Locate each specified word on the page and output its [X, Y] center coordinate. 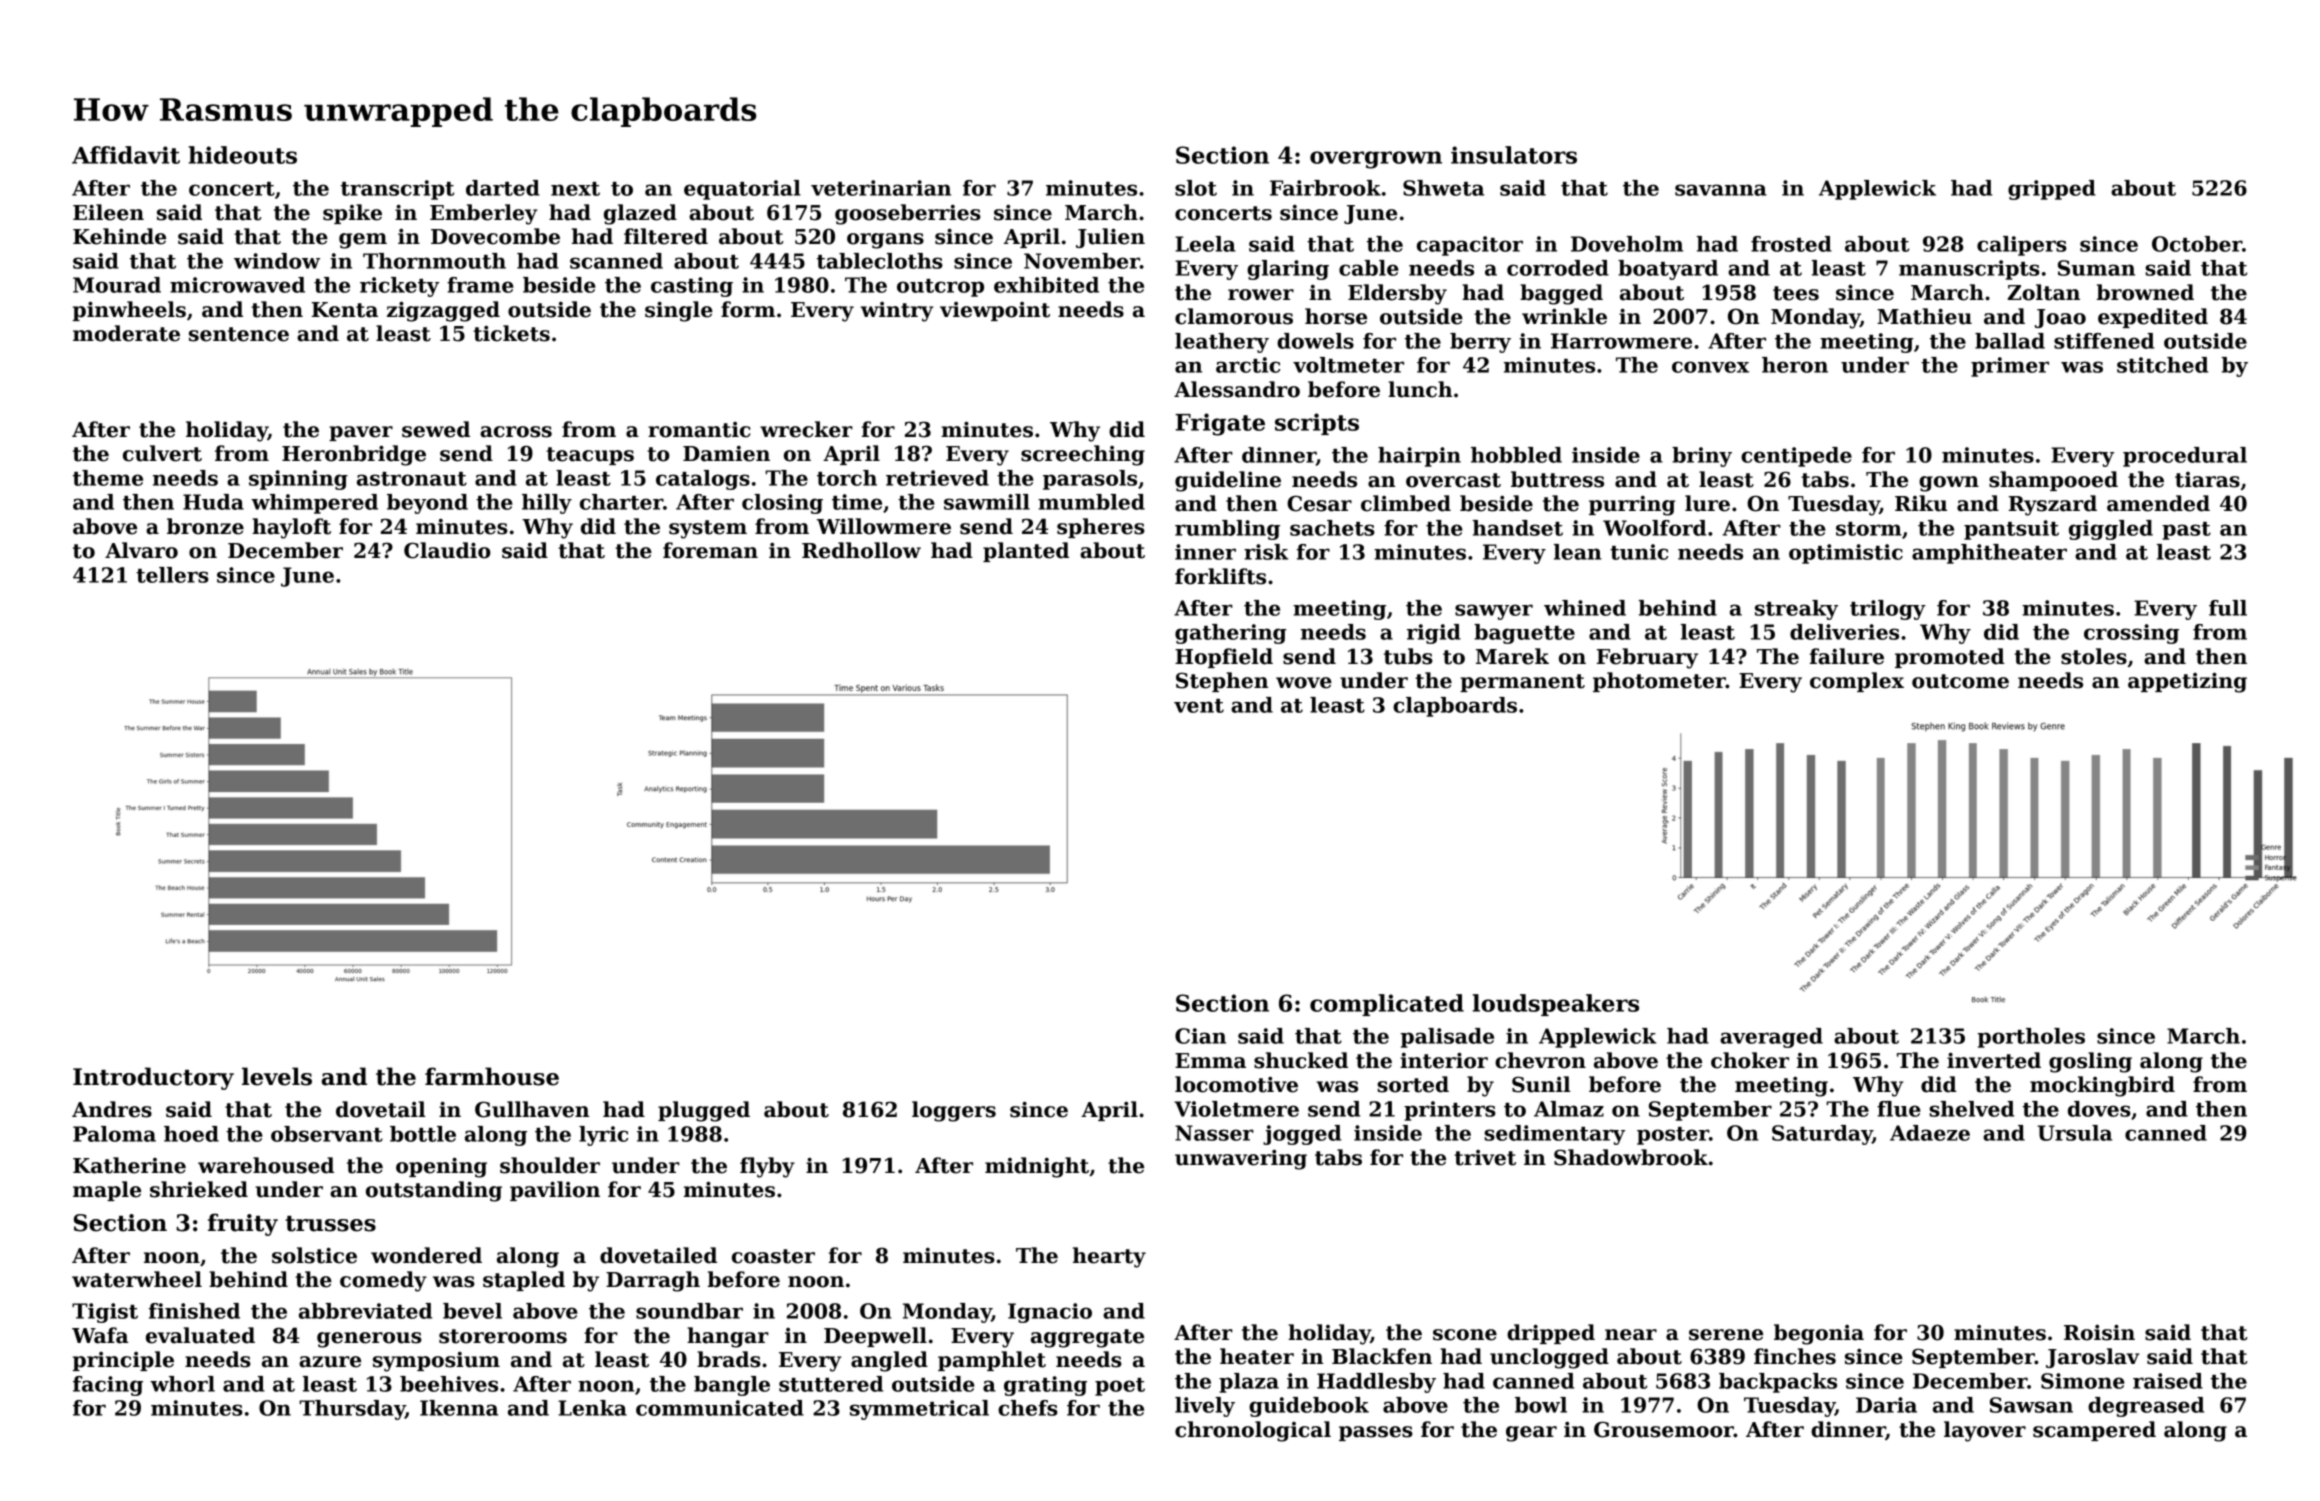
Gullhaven [532, 1109]
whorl [182, 1384]
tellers [172, 575]
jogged [1302, 1135]
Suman [2096, 268]
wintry [897, 312]
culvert [162, 453]
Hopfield [1224, 658]
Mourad [117, 285]
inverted [1994, 1060]
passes [1376, 1433]
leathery [1222, 343]
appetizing [2187, 682]
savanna [1721, 190]
